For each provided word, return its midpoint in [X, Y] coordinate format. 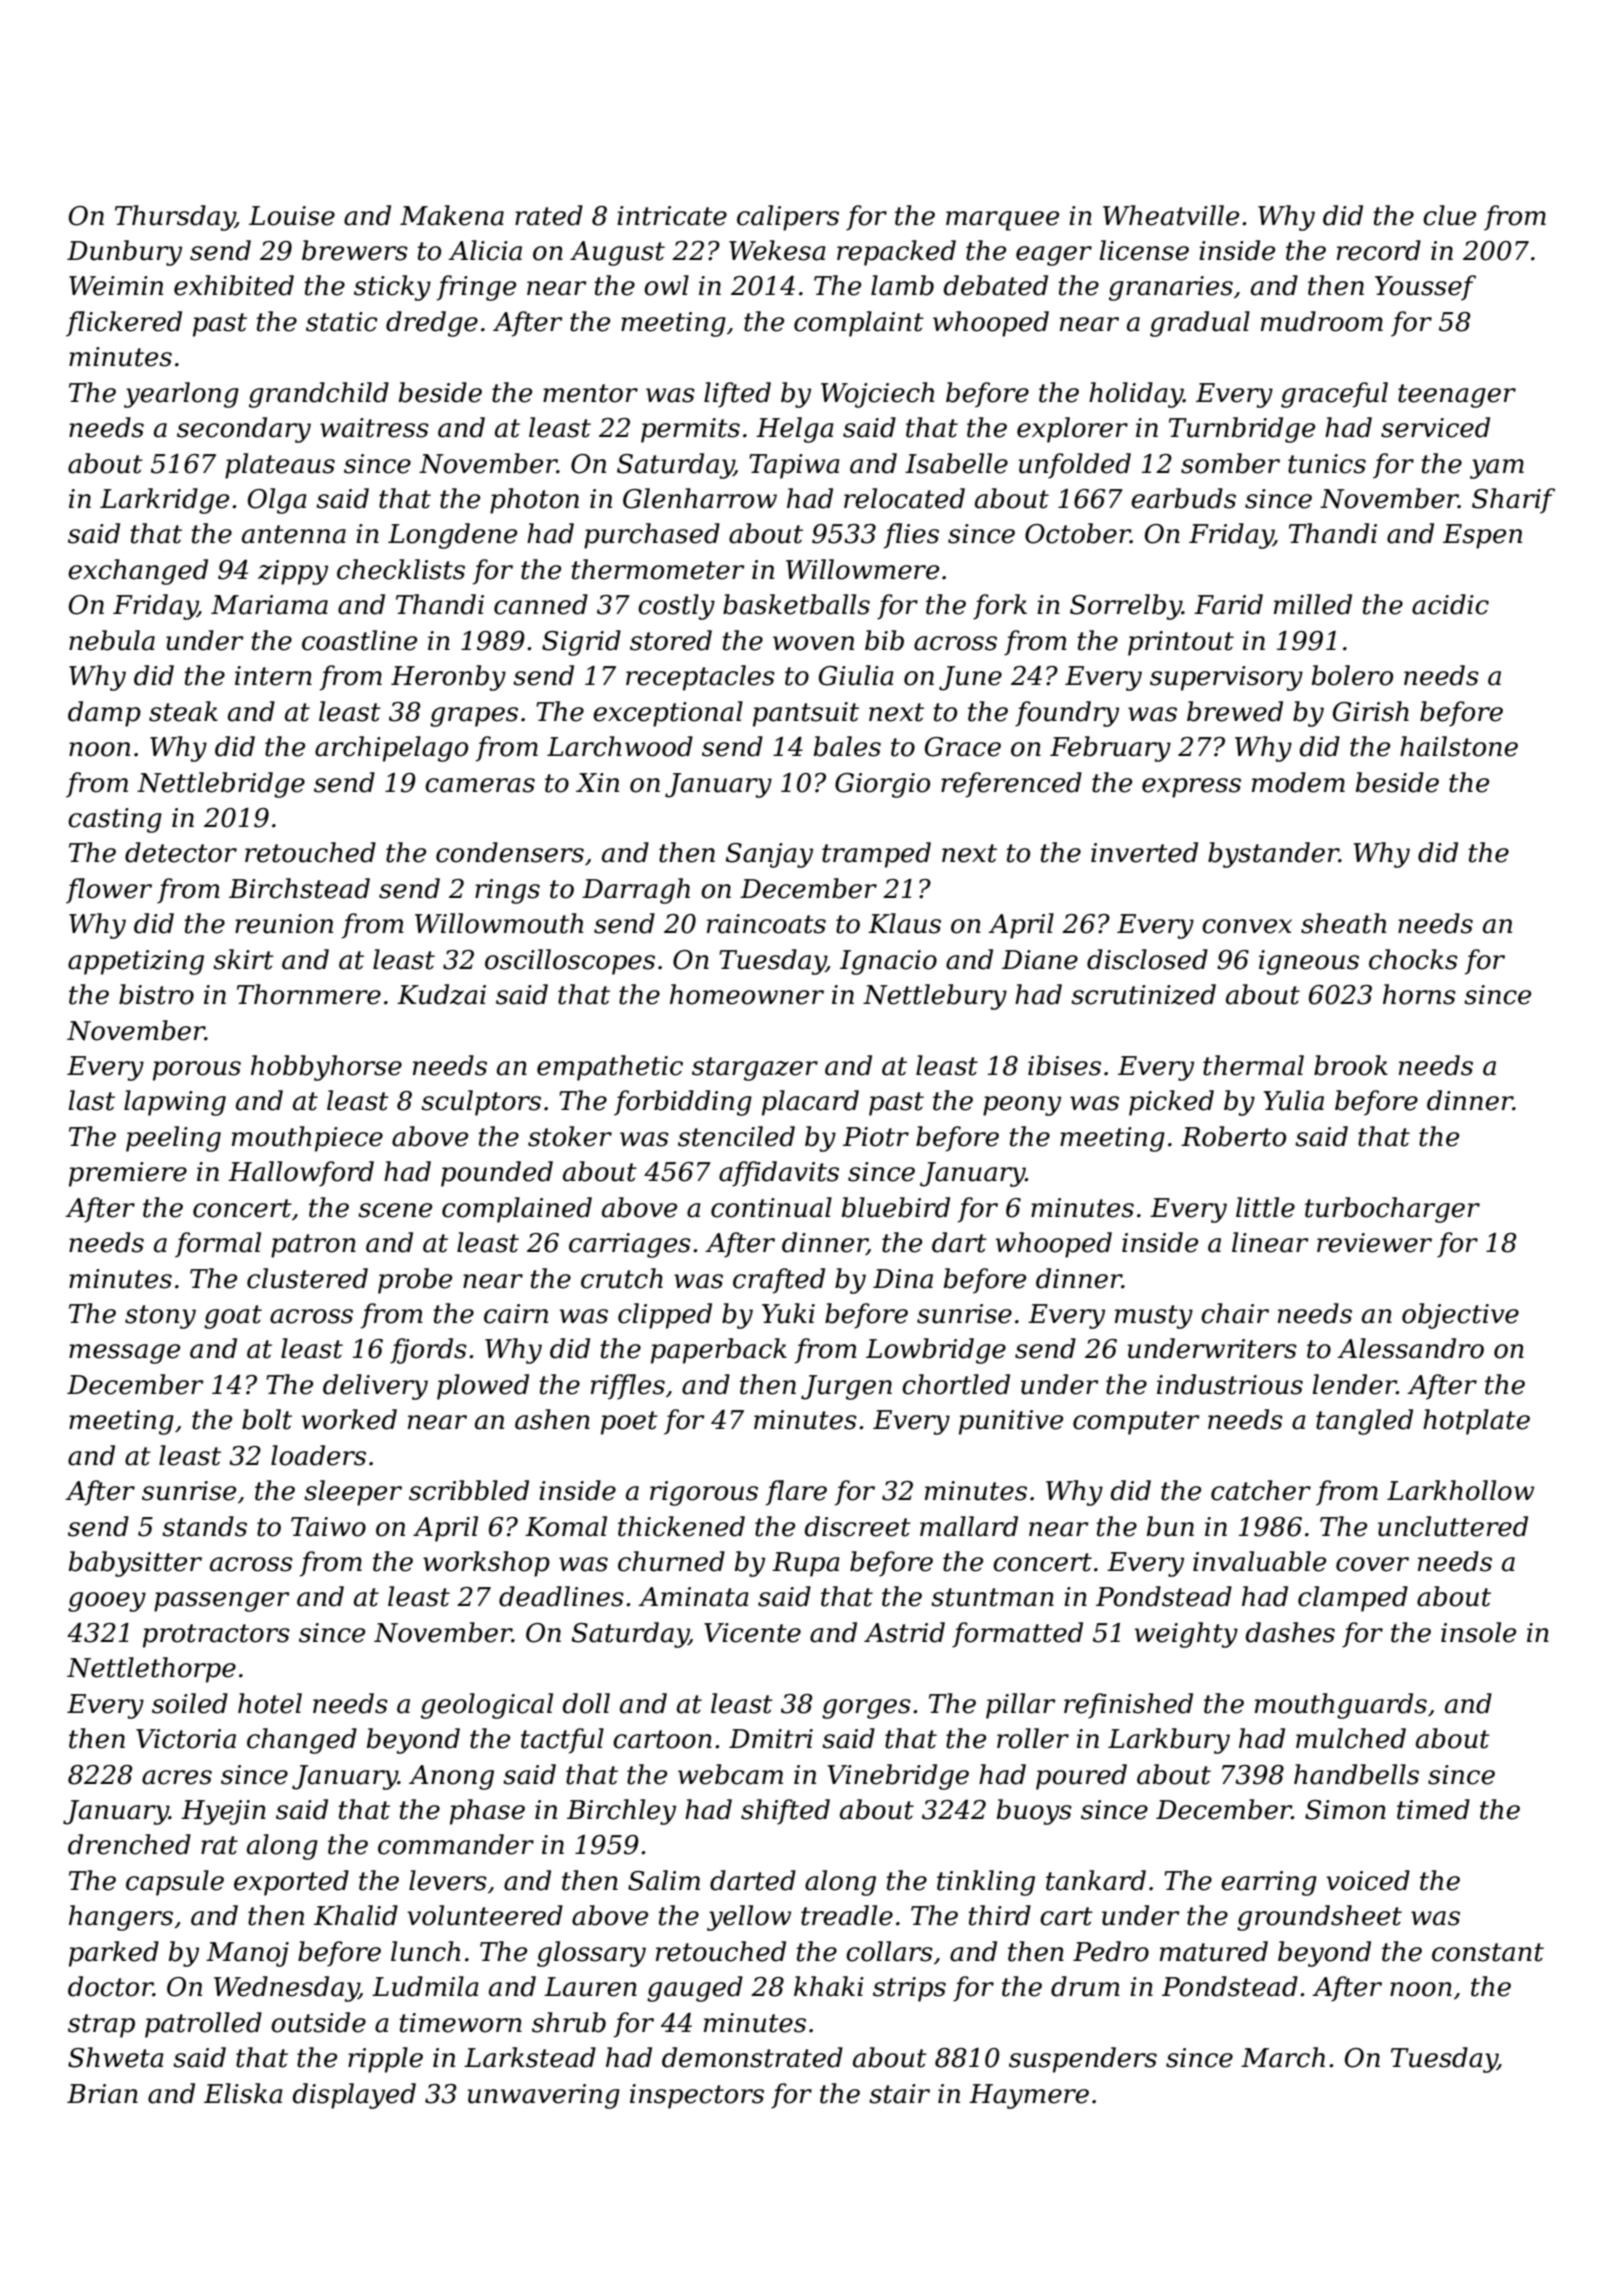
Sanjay [769, 855]
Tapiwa [794, 466]
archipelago [391, 749]
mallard [969, 1526]
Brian [102, 2094]
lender [1354, 1384]
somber [1230, 463]
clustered [307, 1278]
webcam [730, 1774]
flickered [124, 324]
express [1191, 788]
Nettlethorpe [151, 1670]
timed [1433, 1809]
